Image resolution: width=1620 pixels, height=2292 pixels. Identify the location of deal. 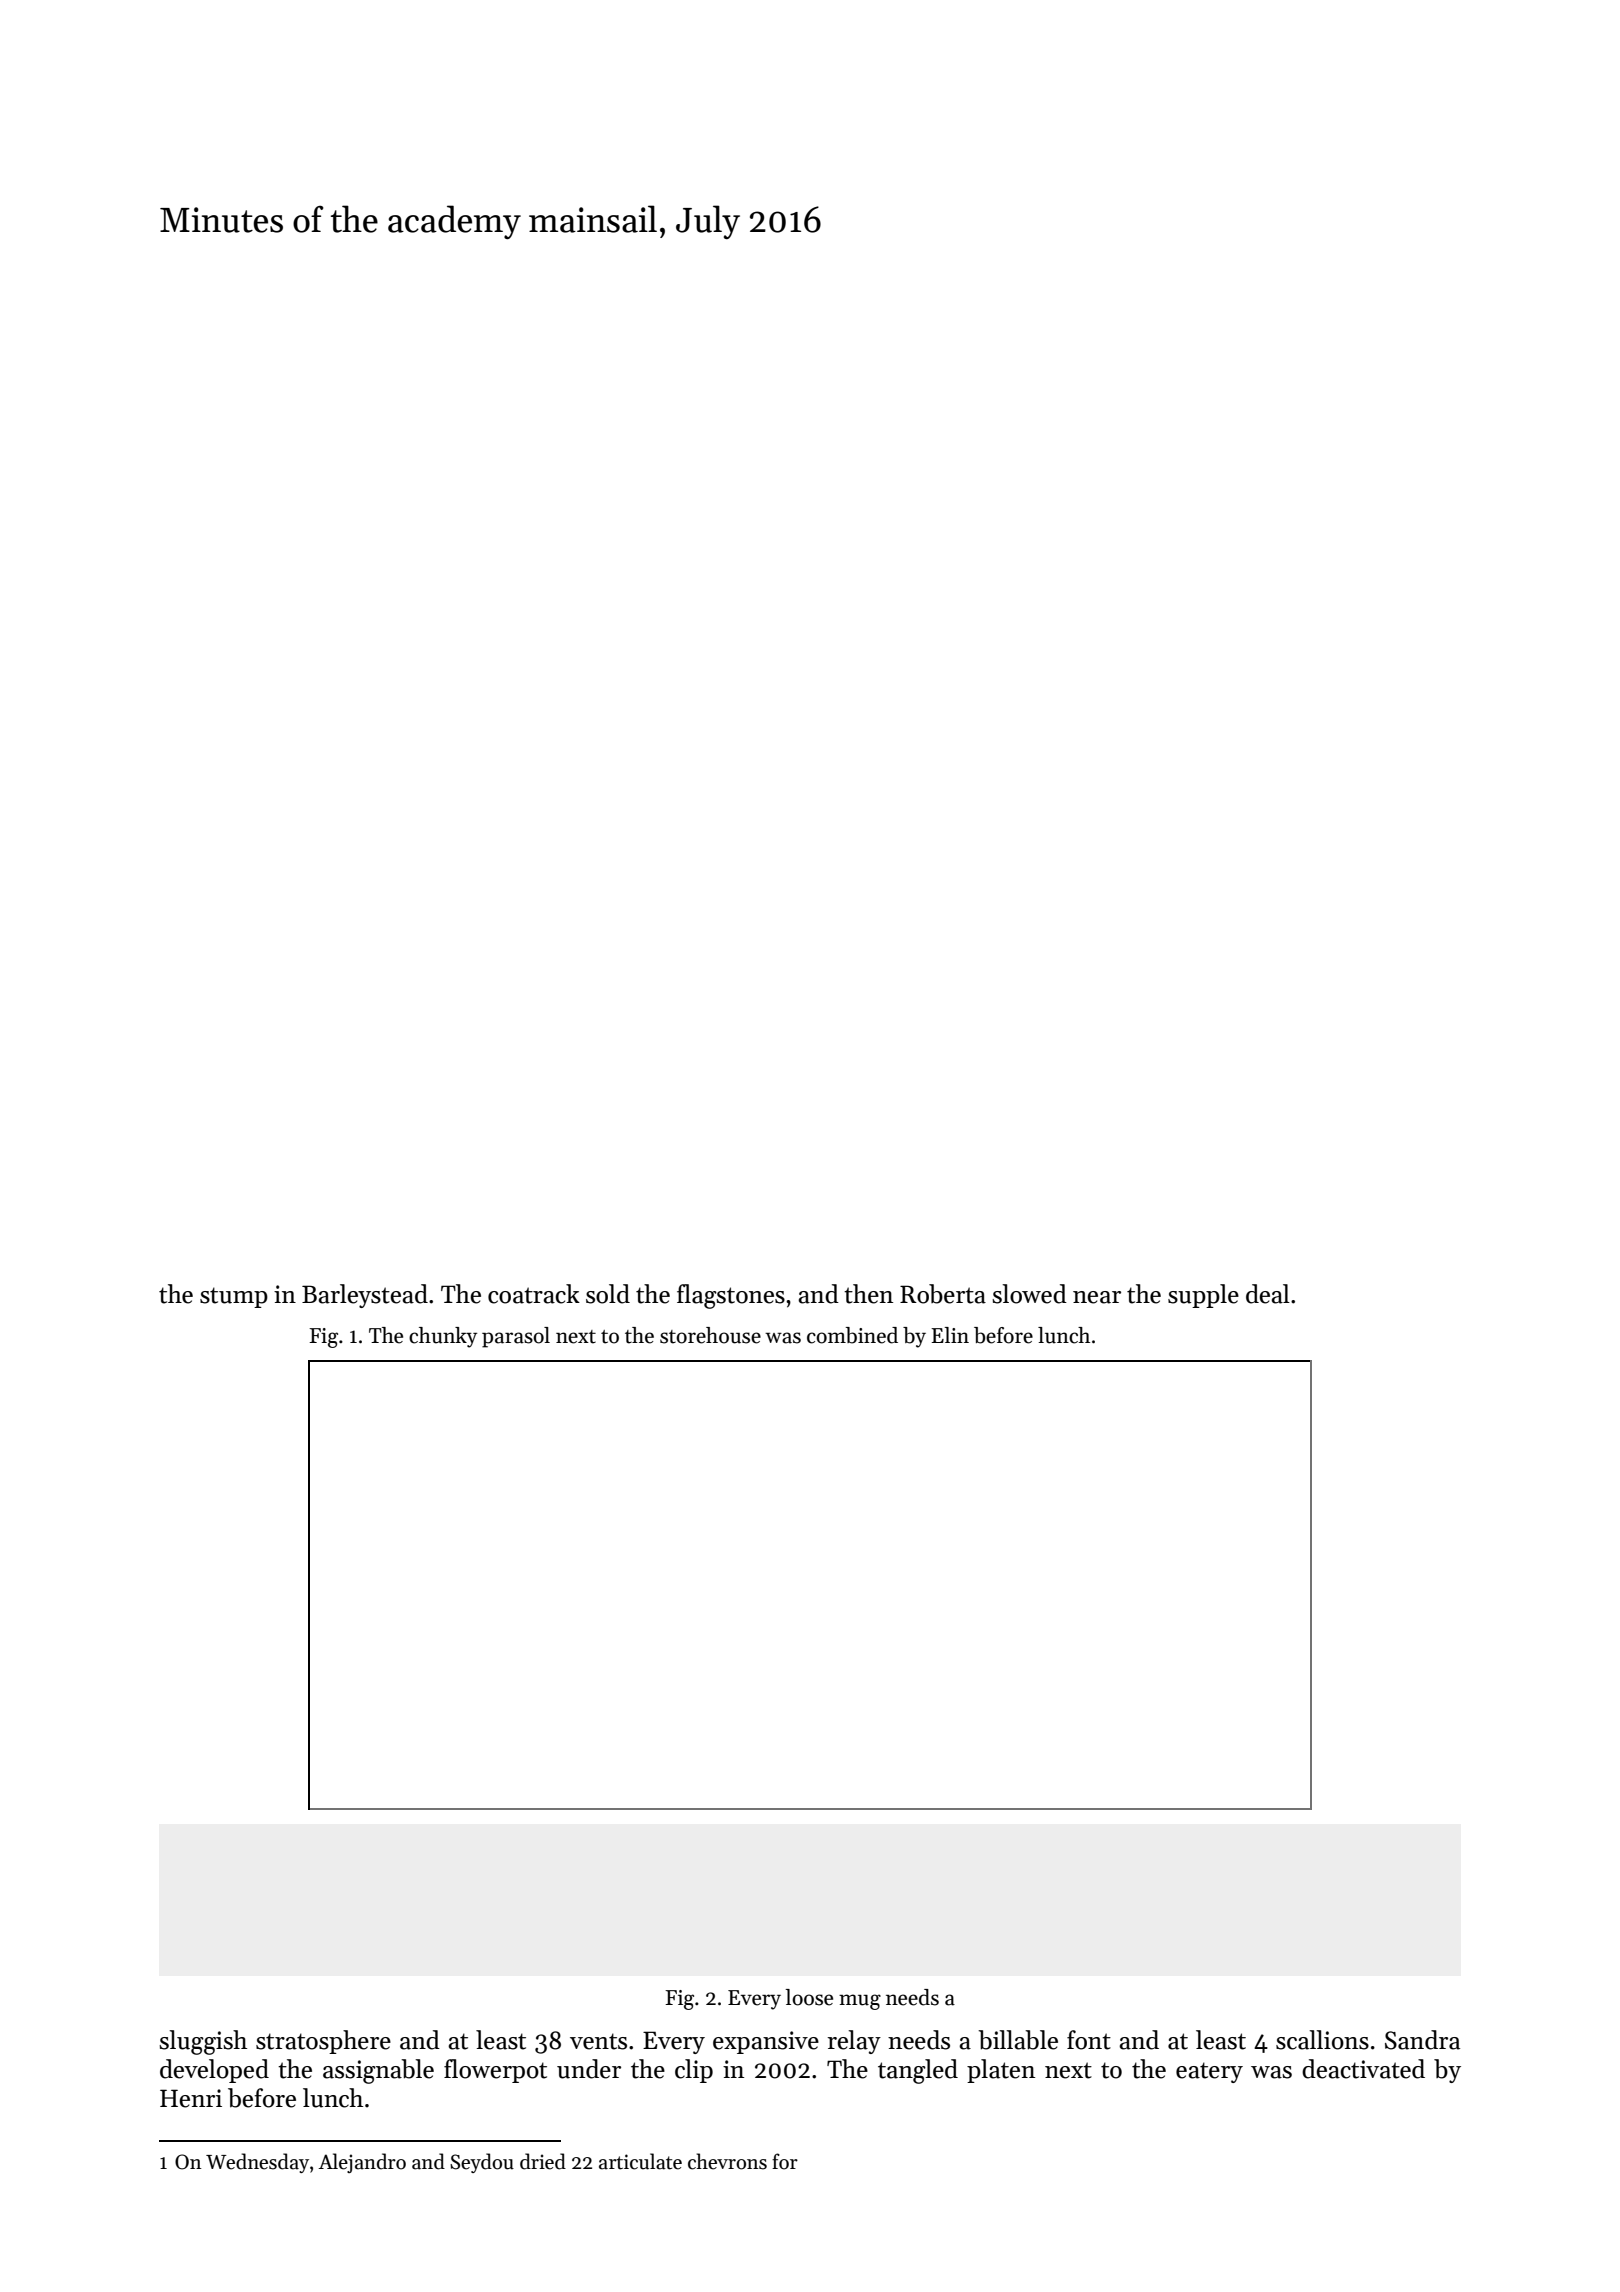
(1268, 1294).
